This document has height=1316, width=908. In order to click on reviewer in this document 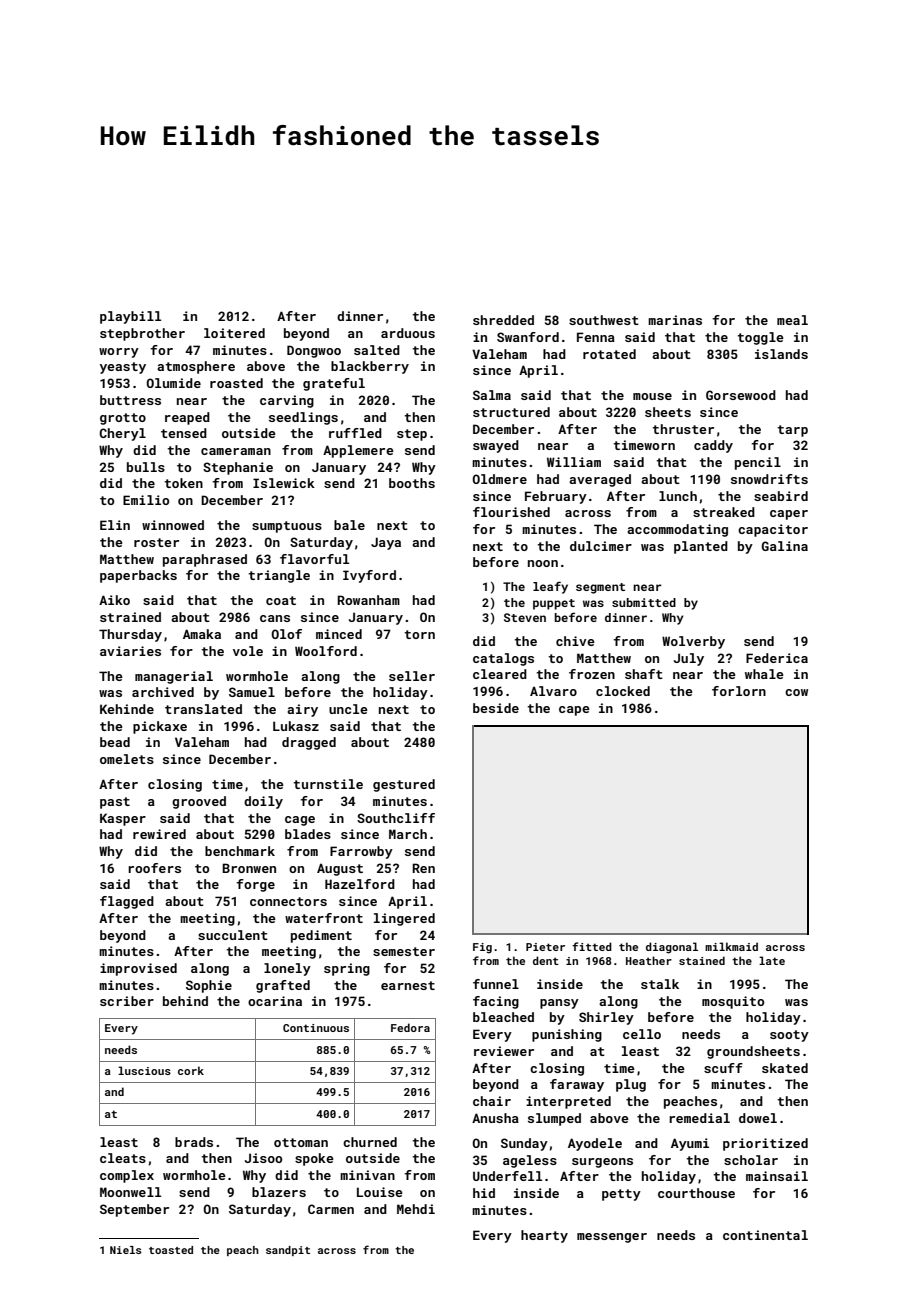, I will do `click(504, 1051)`.
